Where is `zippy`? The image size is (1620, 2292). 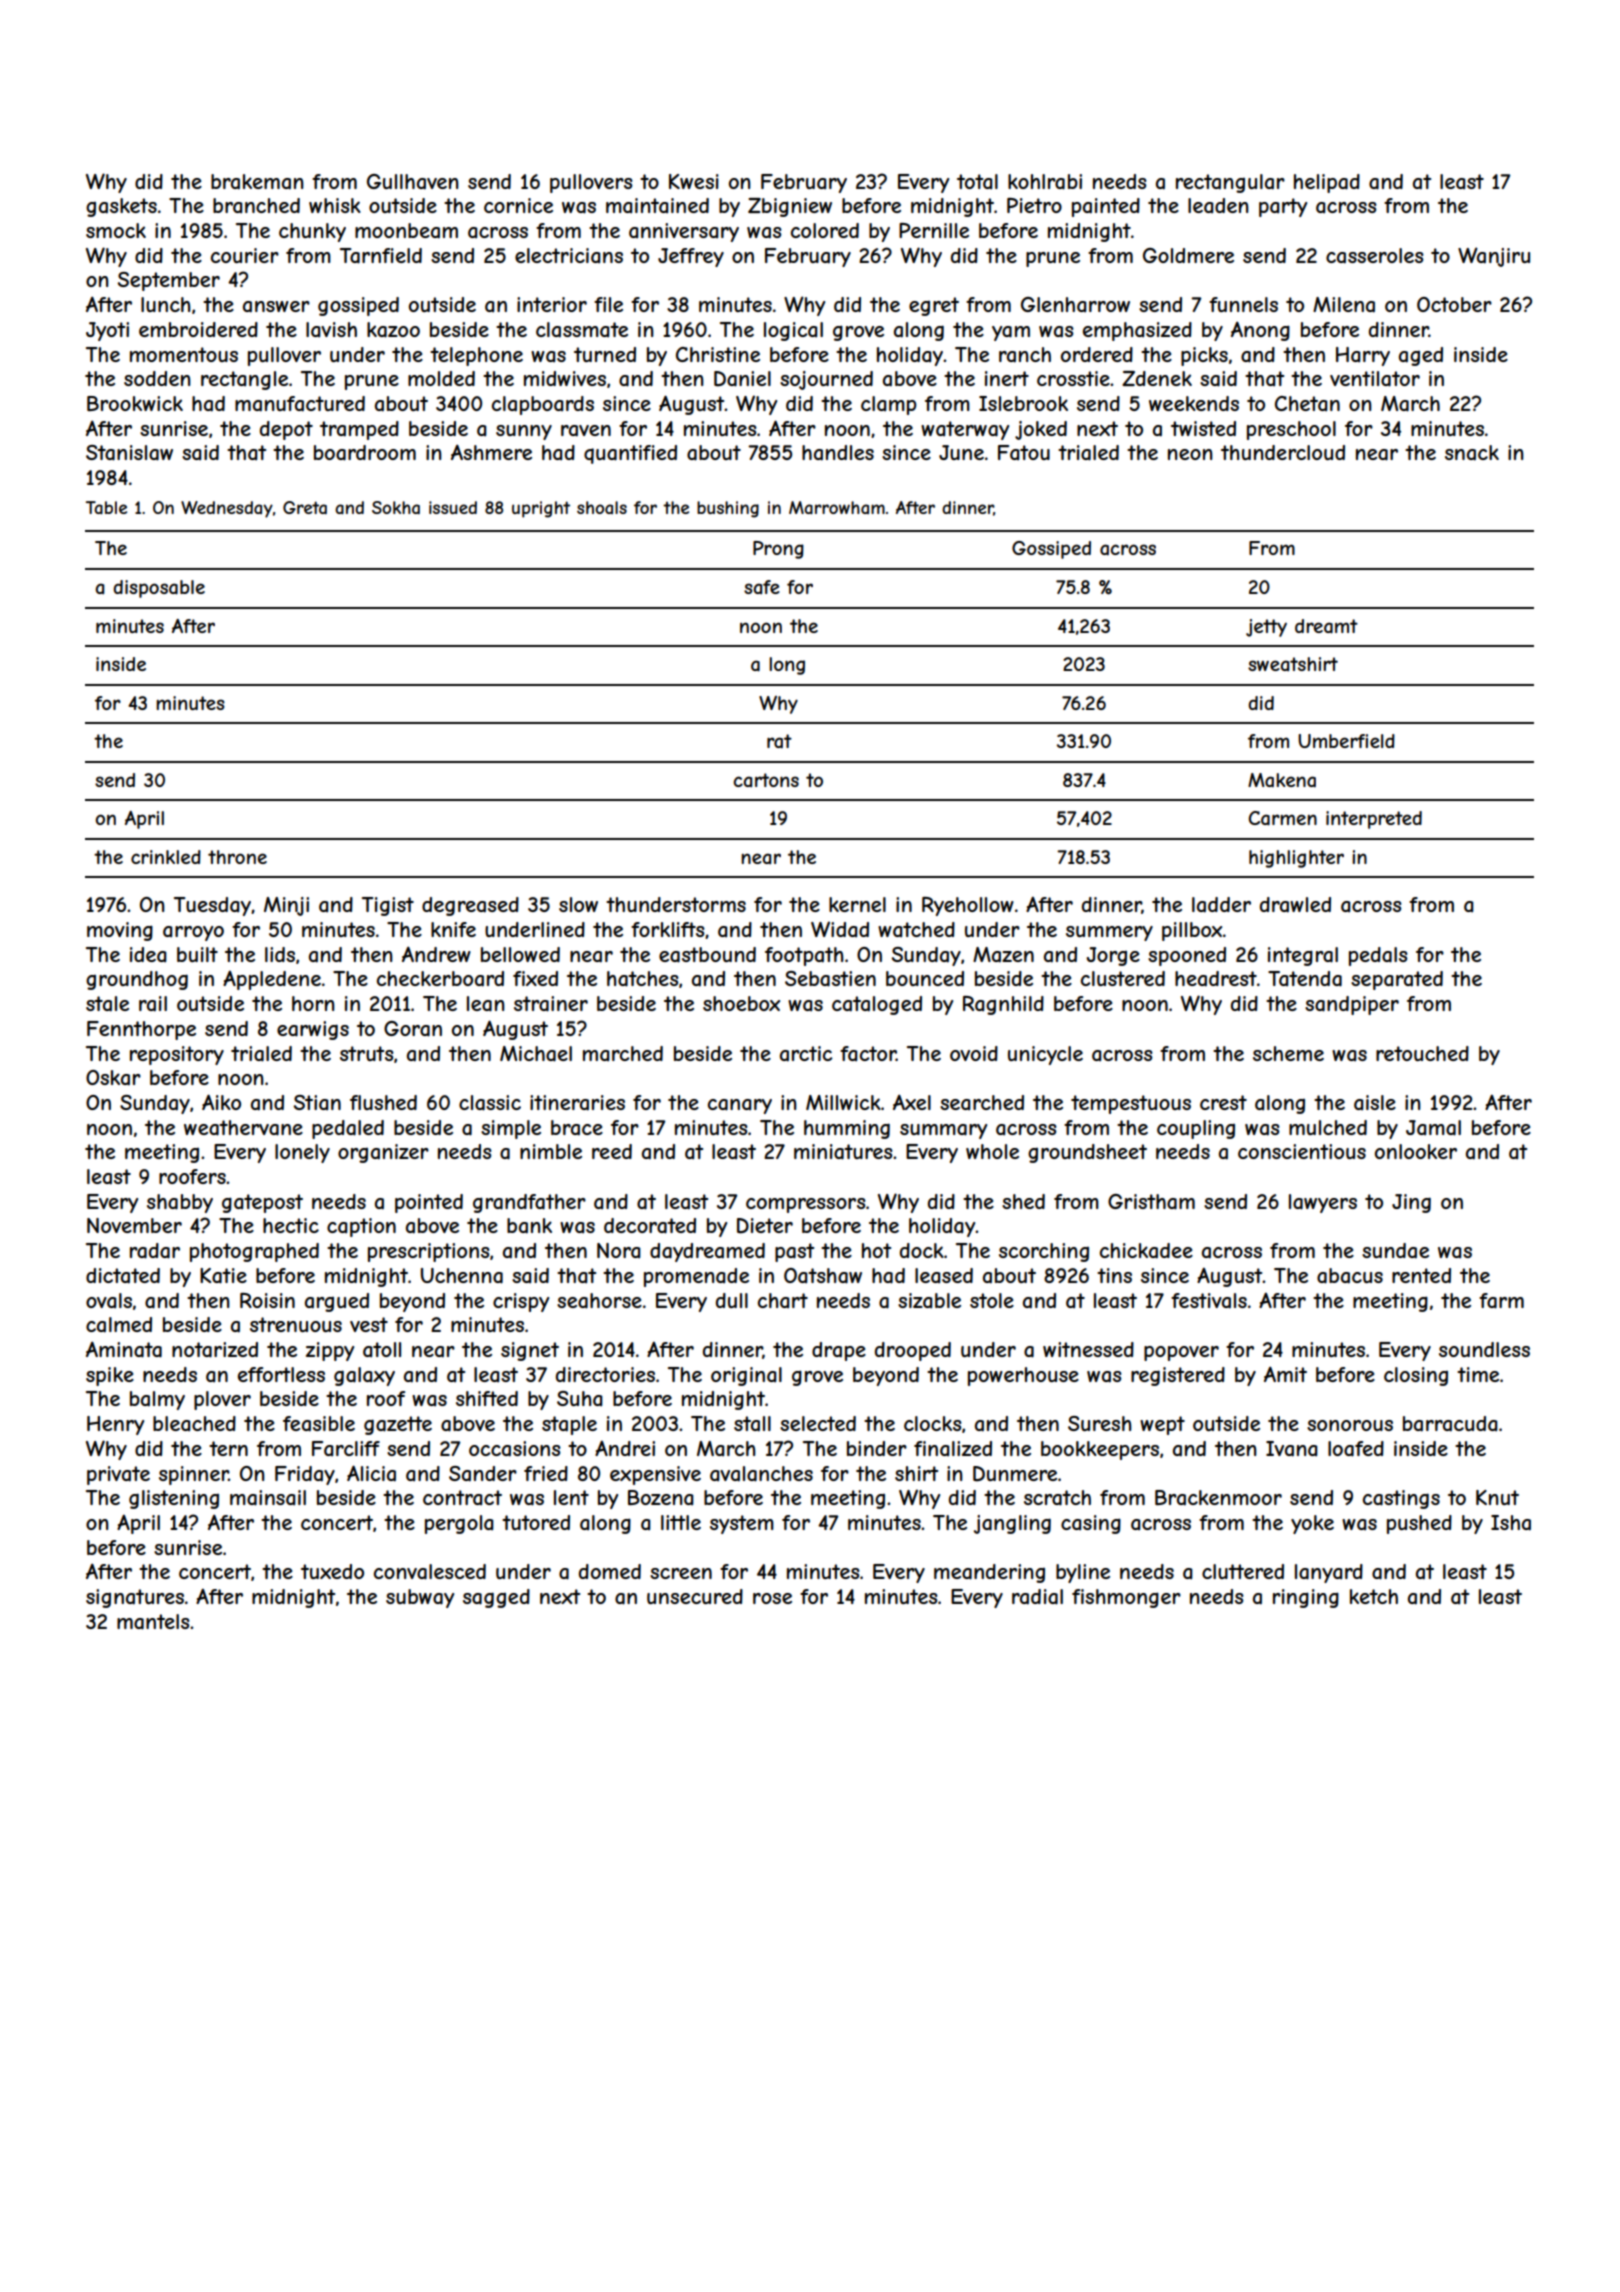
zippy is located at coordinates (330, 1351).
